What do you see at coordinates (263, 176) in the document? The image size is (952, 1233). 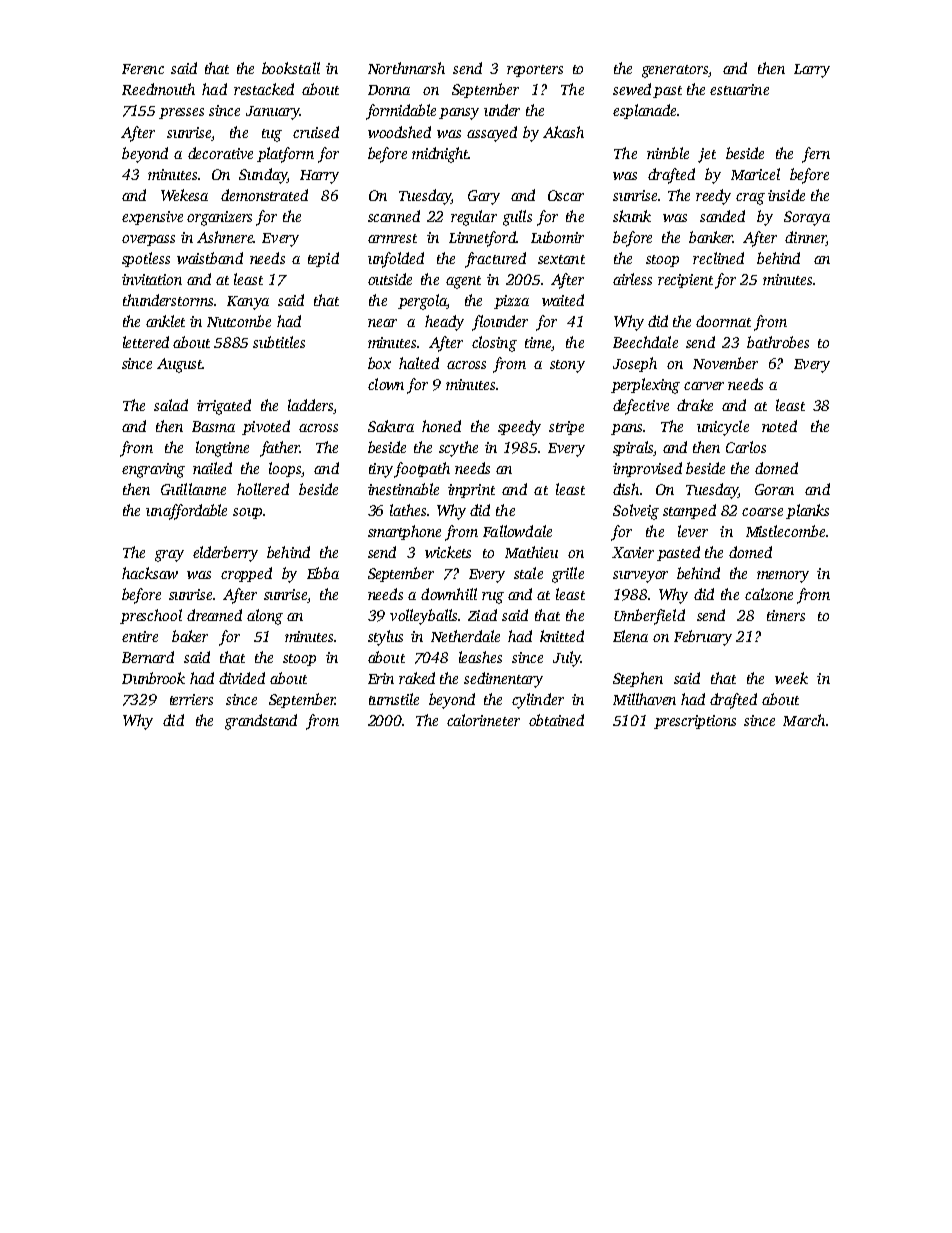 I see `Sunday` at bounding box center [263, 176].
